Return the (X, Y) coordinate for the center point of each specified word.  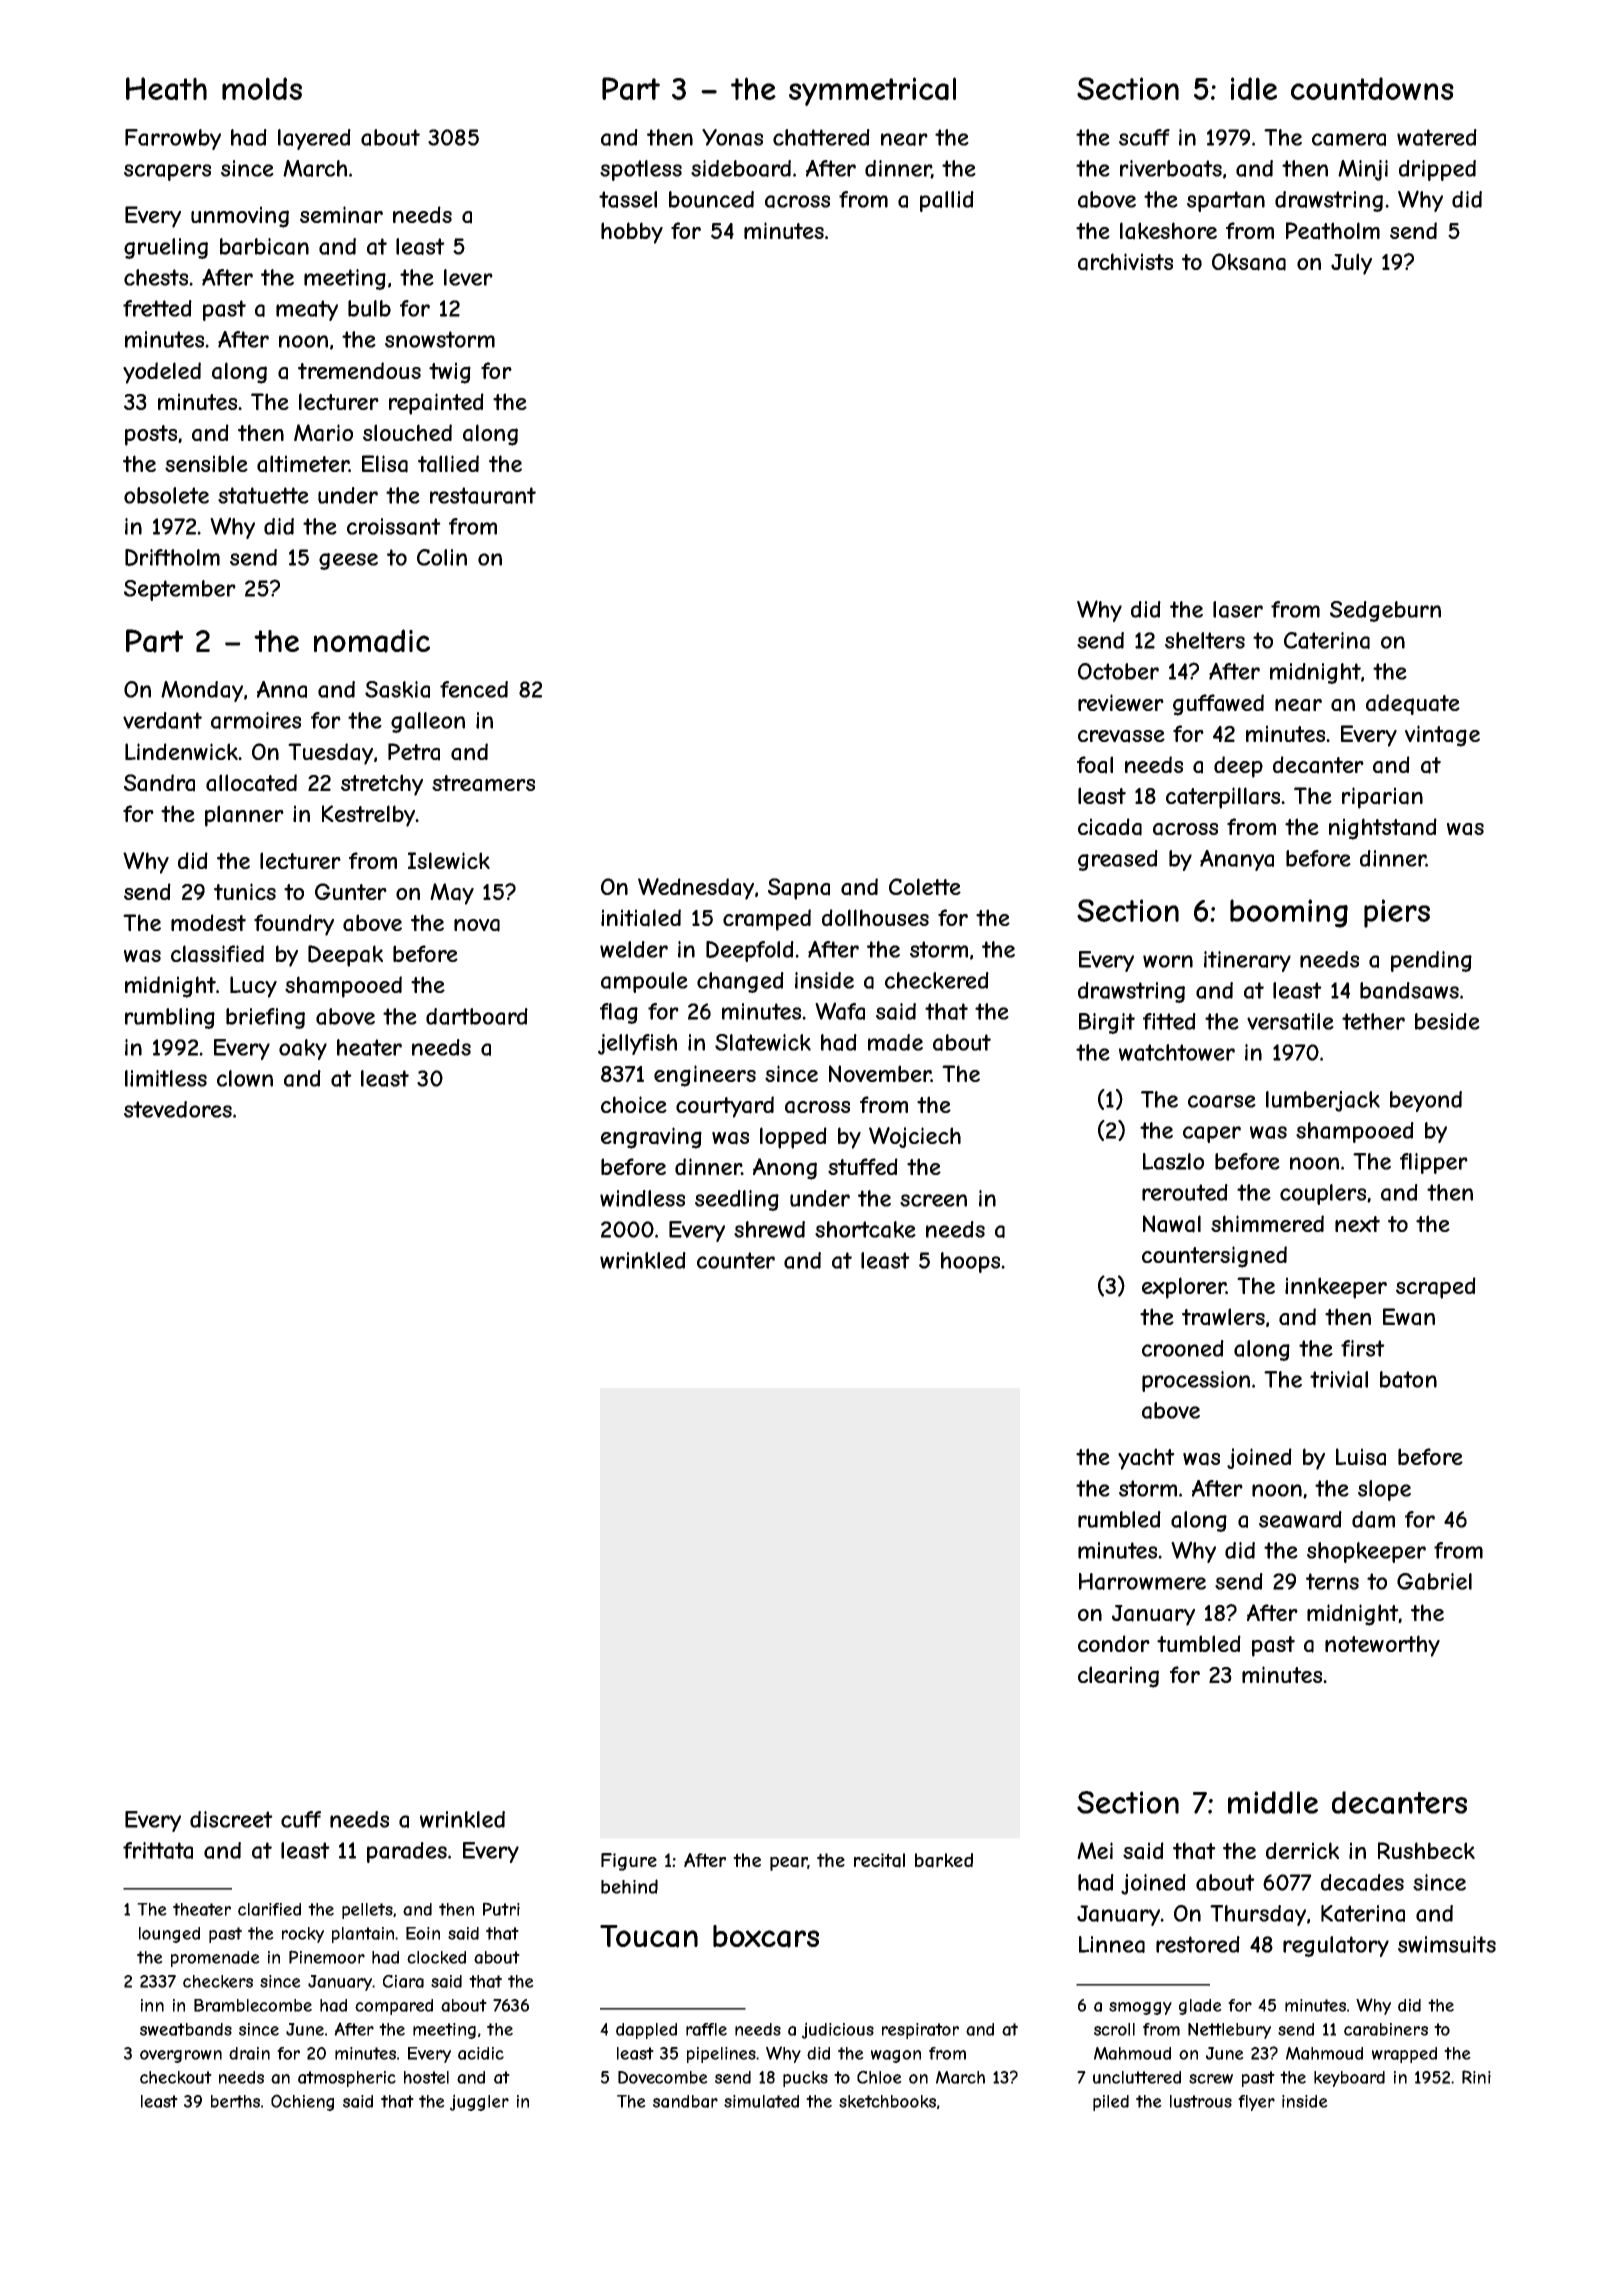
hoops (970, 1262)
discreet (231, 1819)
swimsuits (1447, 1944)
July (1351, 264)
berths (235, 2101)
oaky (303, 1049)
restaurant (483, 495)
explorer (1184, 1288)
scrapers (167, 172)
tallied (448, 464)
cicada (1110, 827)
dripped (1437, 170)
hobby (632, 233)
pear (789, 1864)
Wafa (840, 1011)
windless (642, 1198)
